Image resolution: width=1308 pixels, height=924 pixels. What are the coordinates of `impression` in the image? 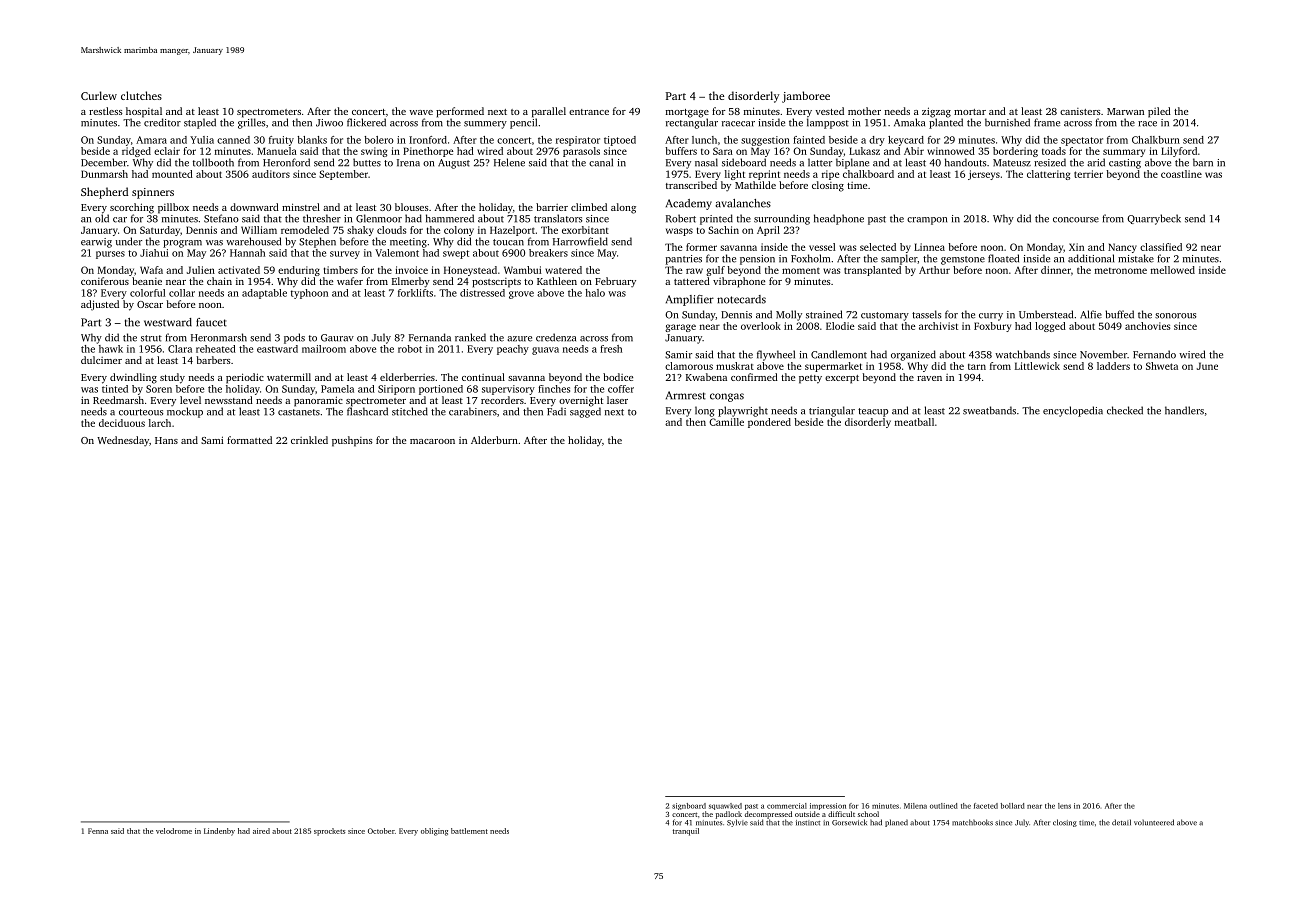 It's located at (828, 806).
